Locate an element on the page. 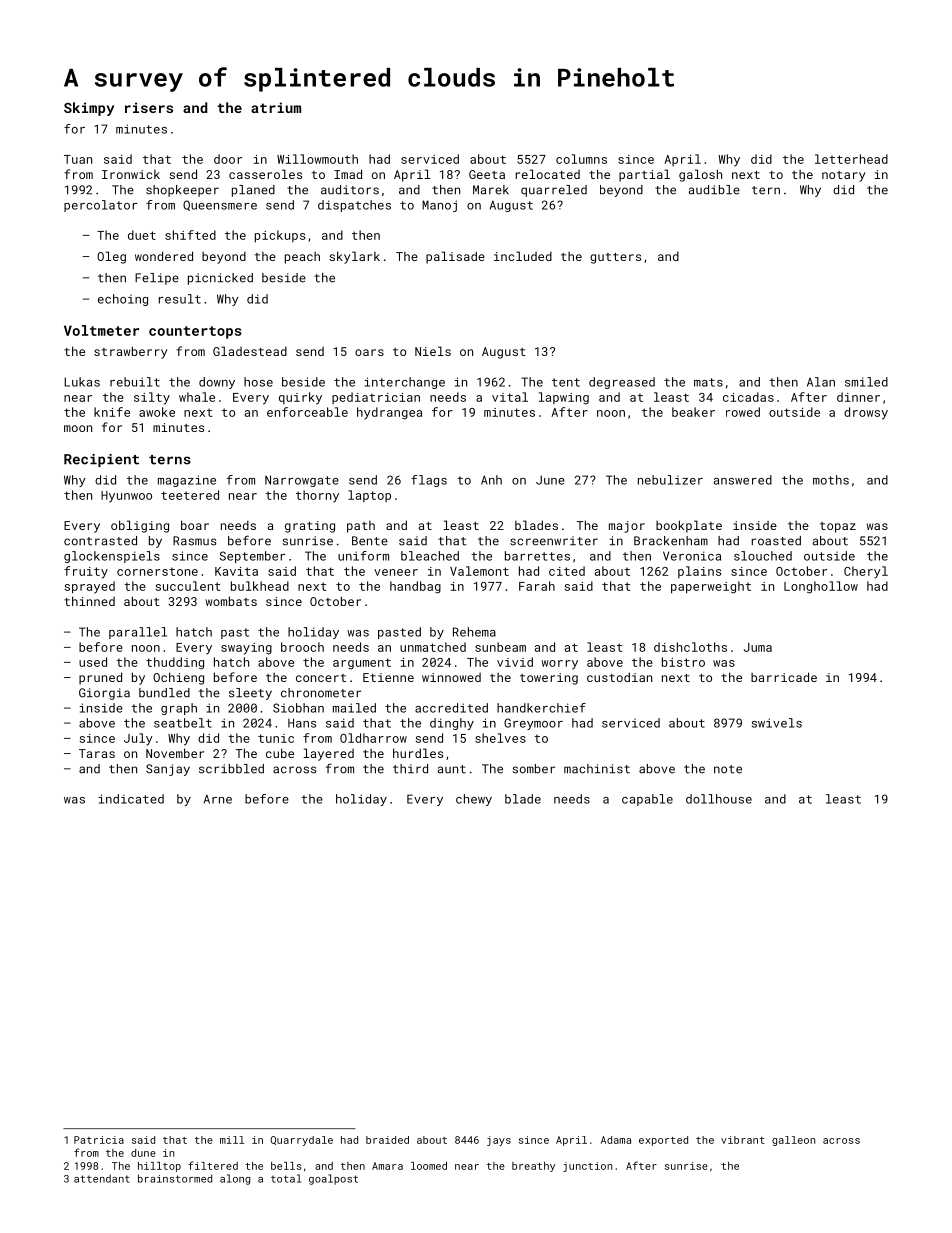  Skimpy is located at coordinates (89, 109).
